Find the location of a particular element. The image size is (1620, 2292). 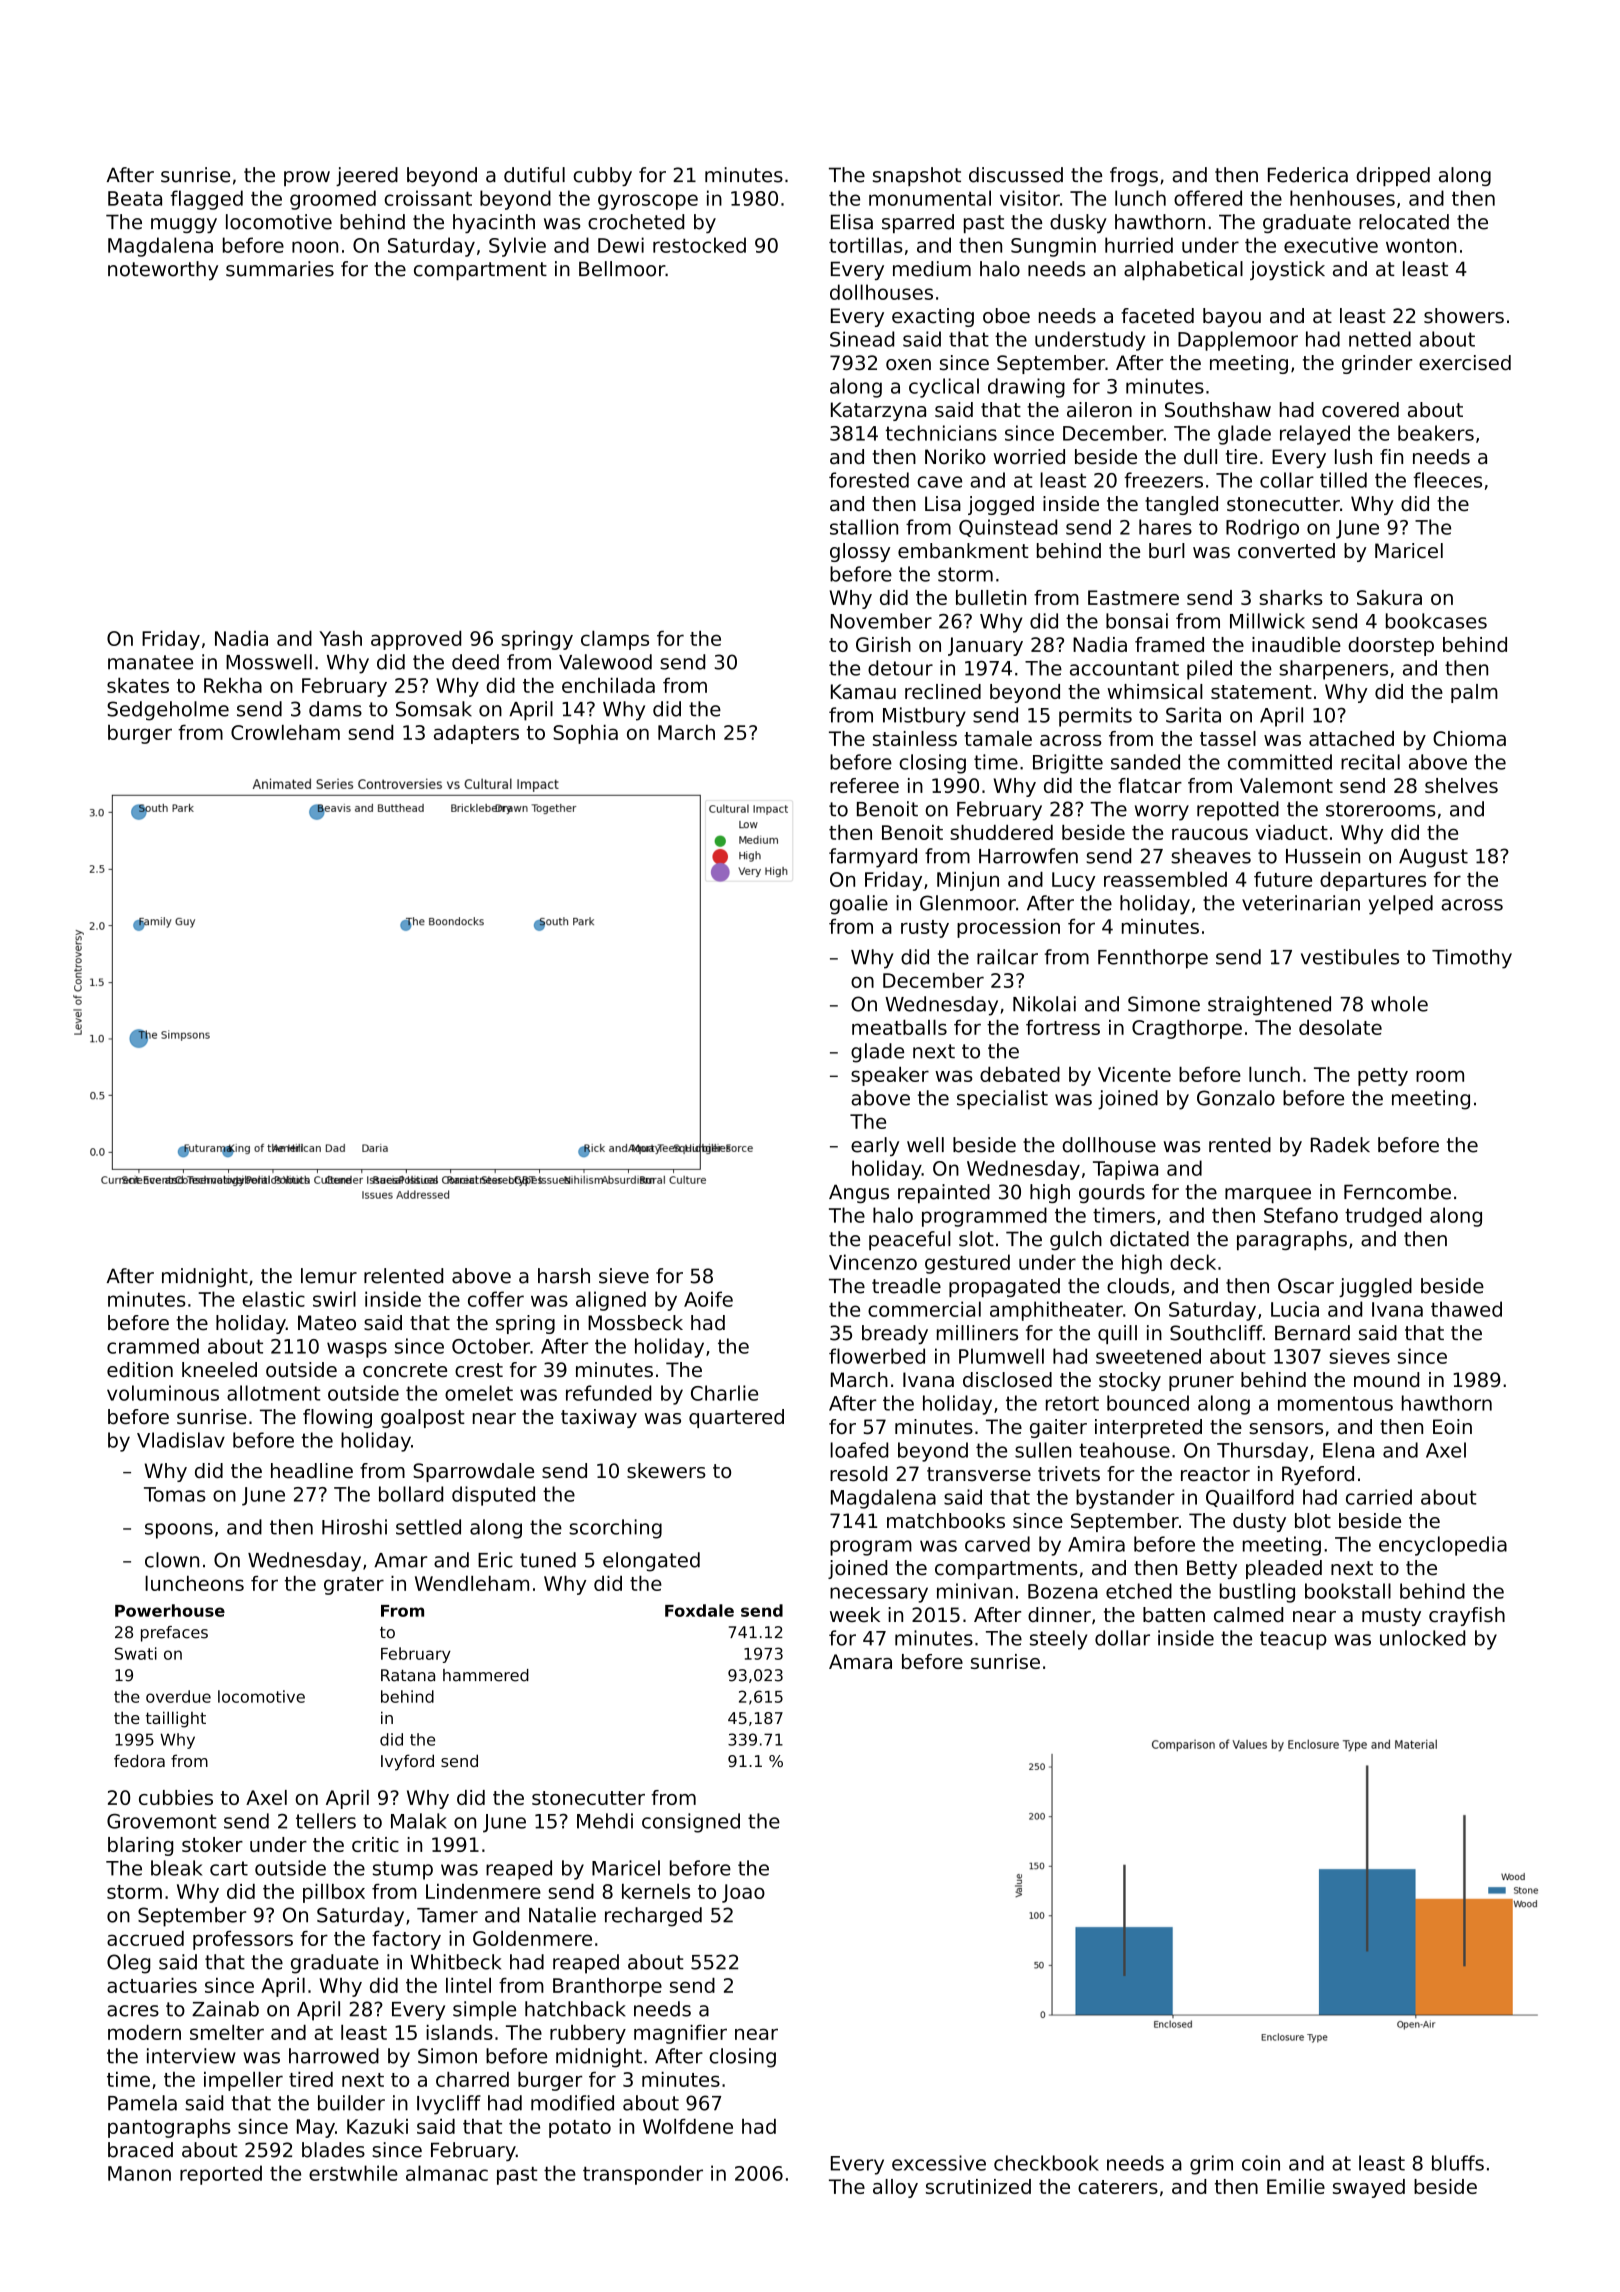

Betty is located at coordinates (1212, 1569).
